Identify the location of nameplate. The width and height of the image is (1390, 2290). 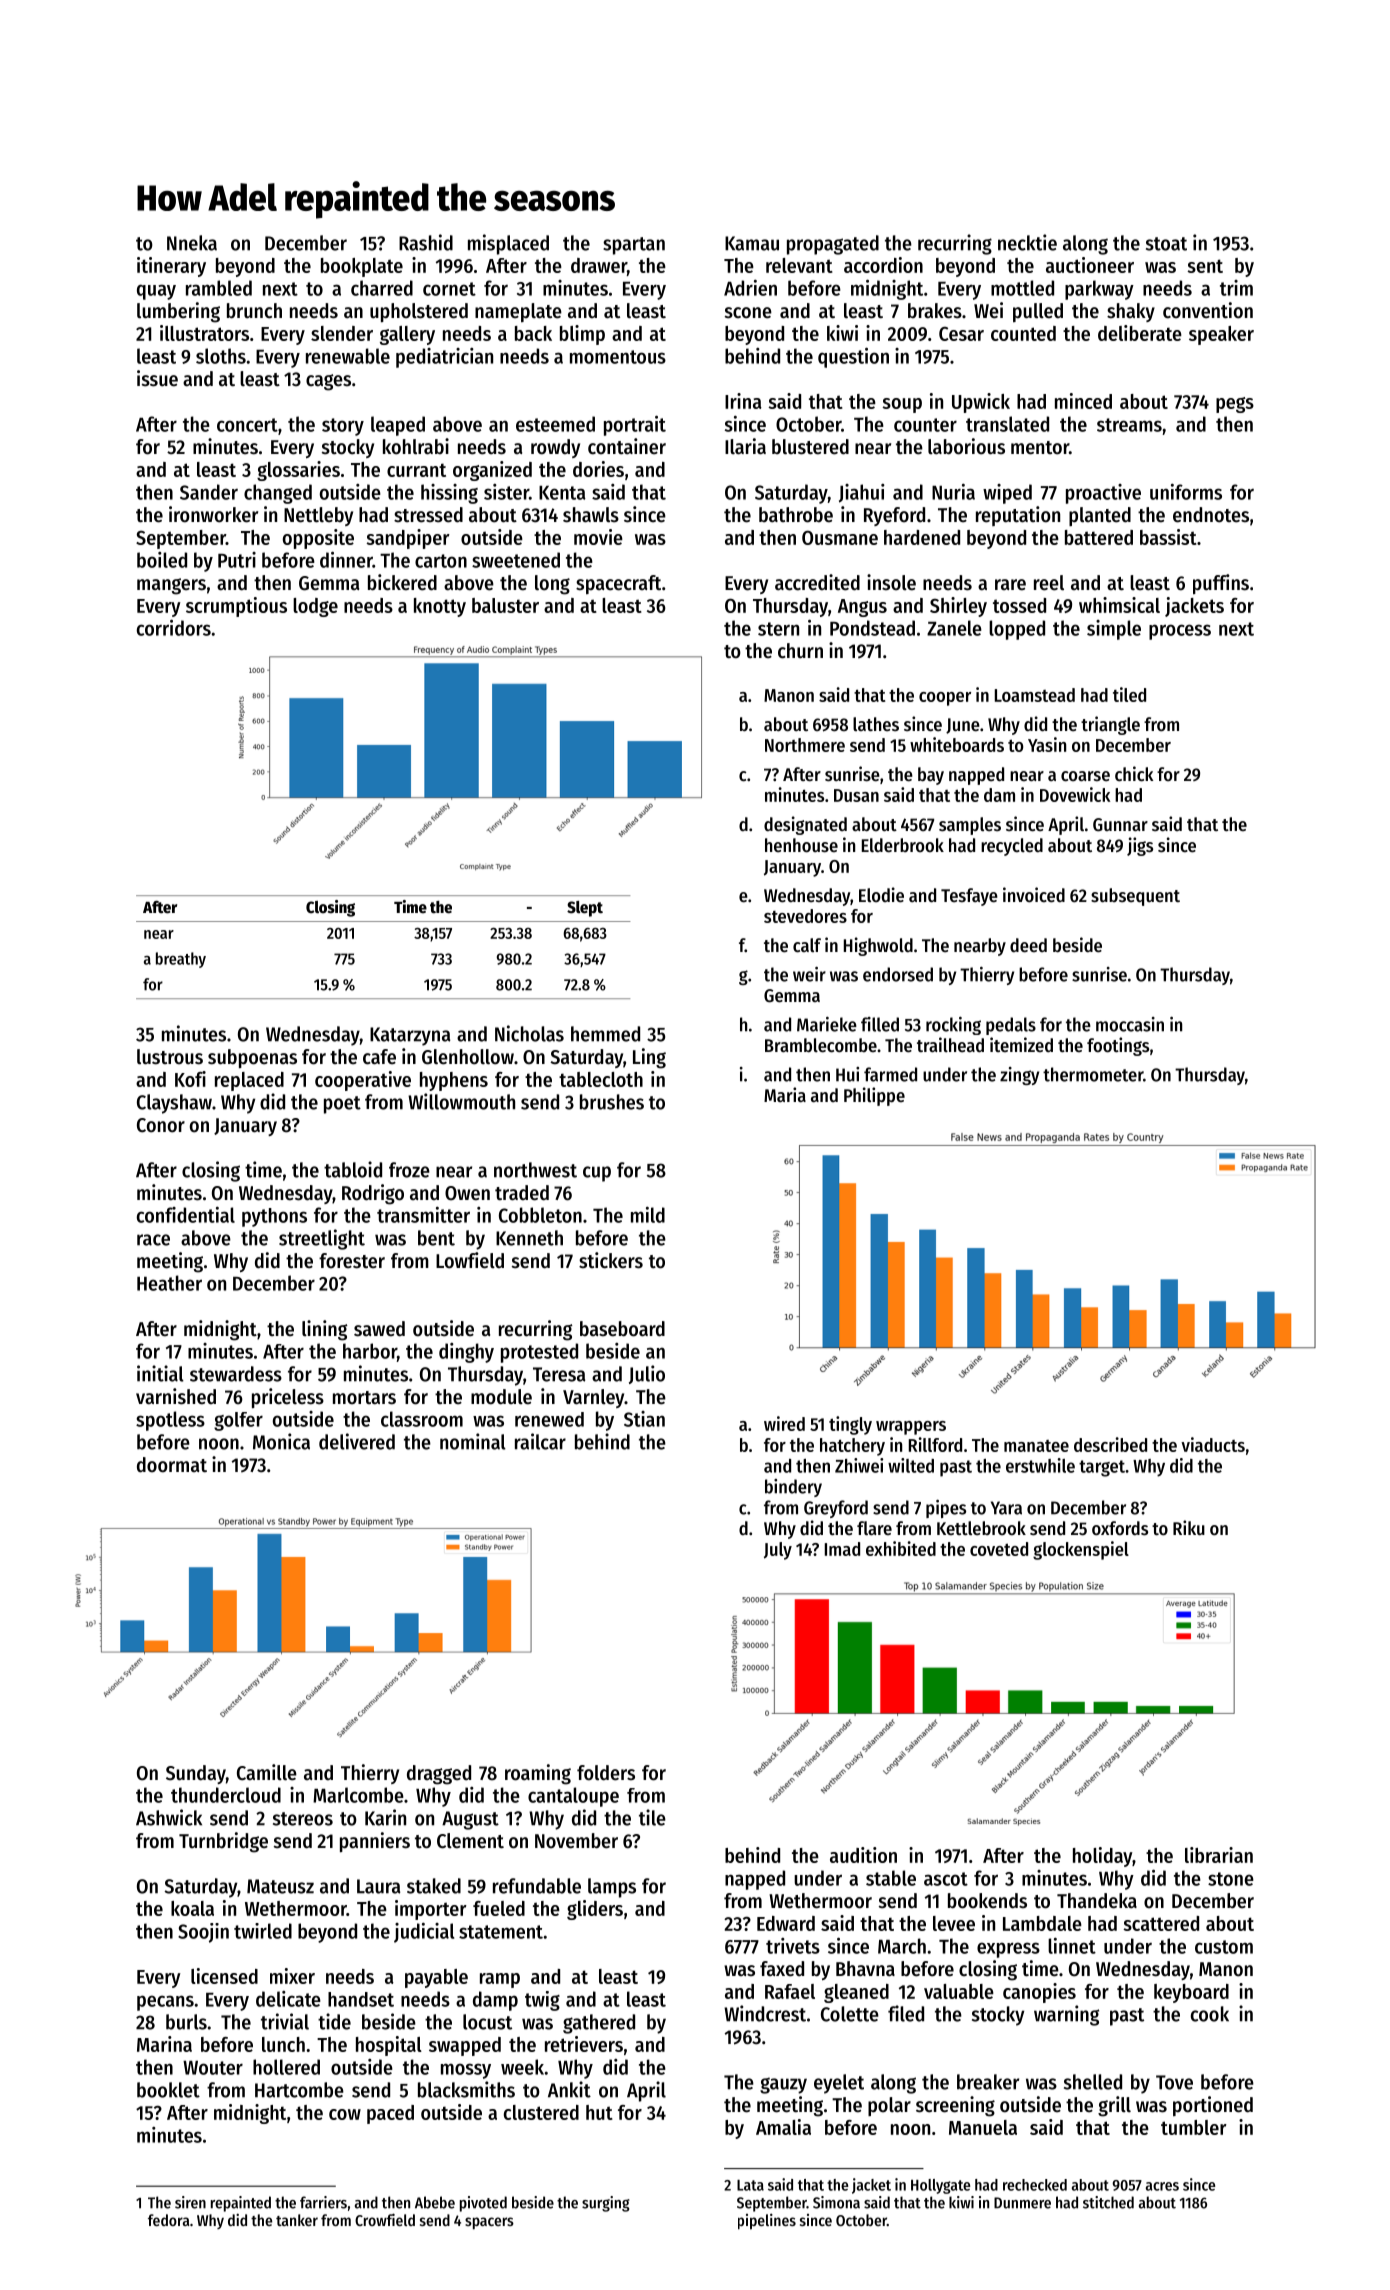
(518, 312).
